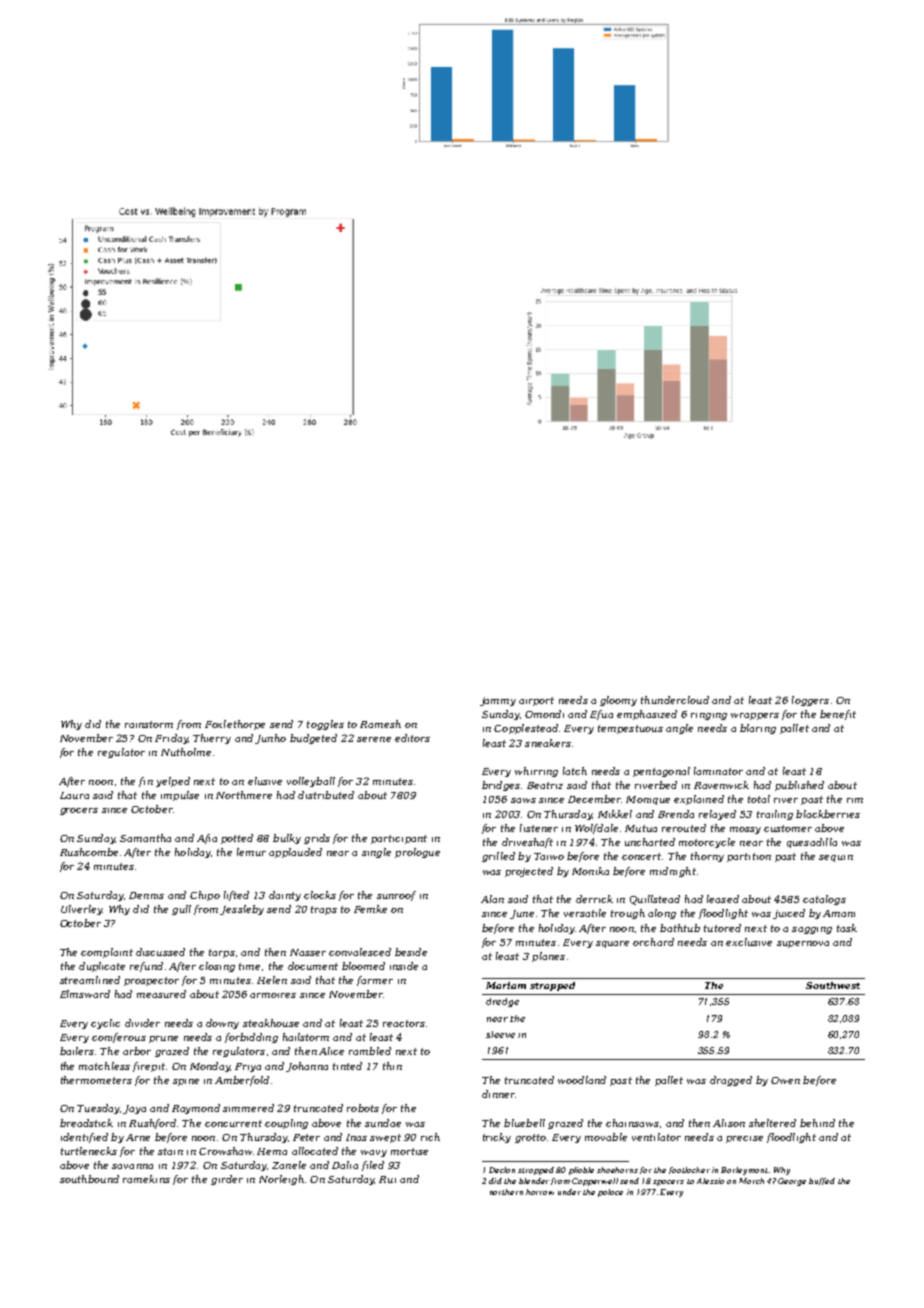 This image has width=924, height=1308. I want to click on Barleymont, so click(744, 1171).
